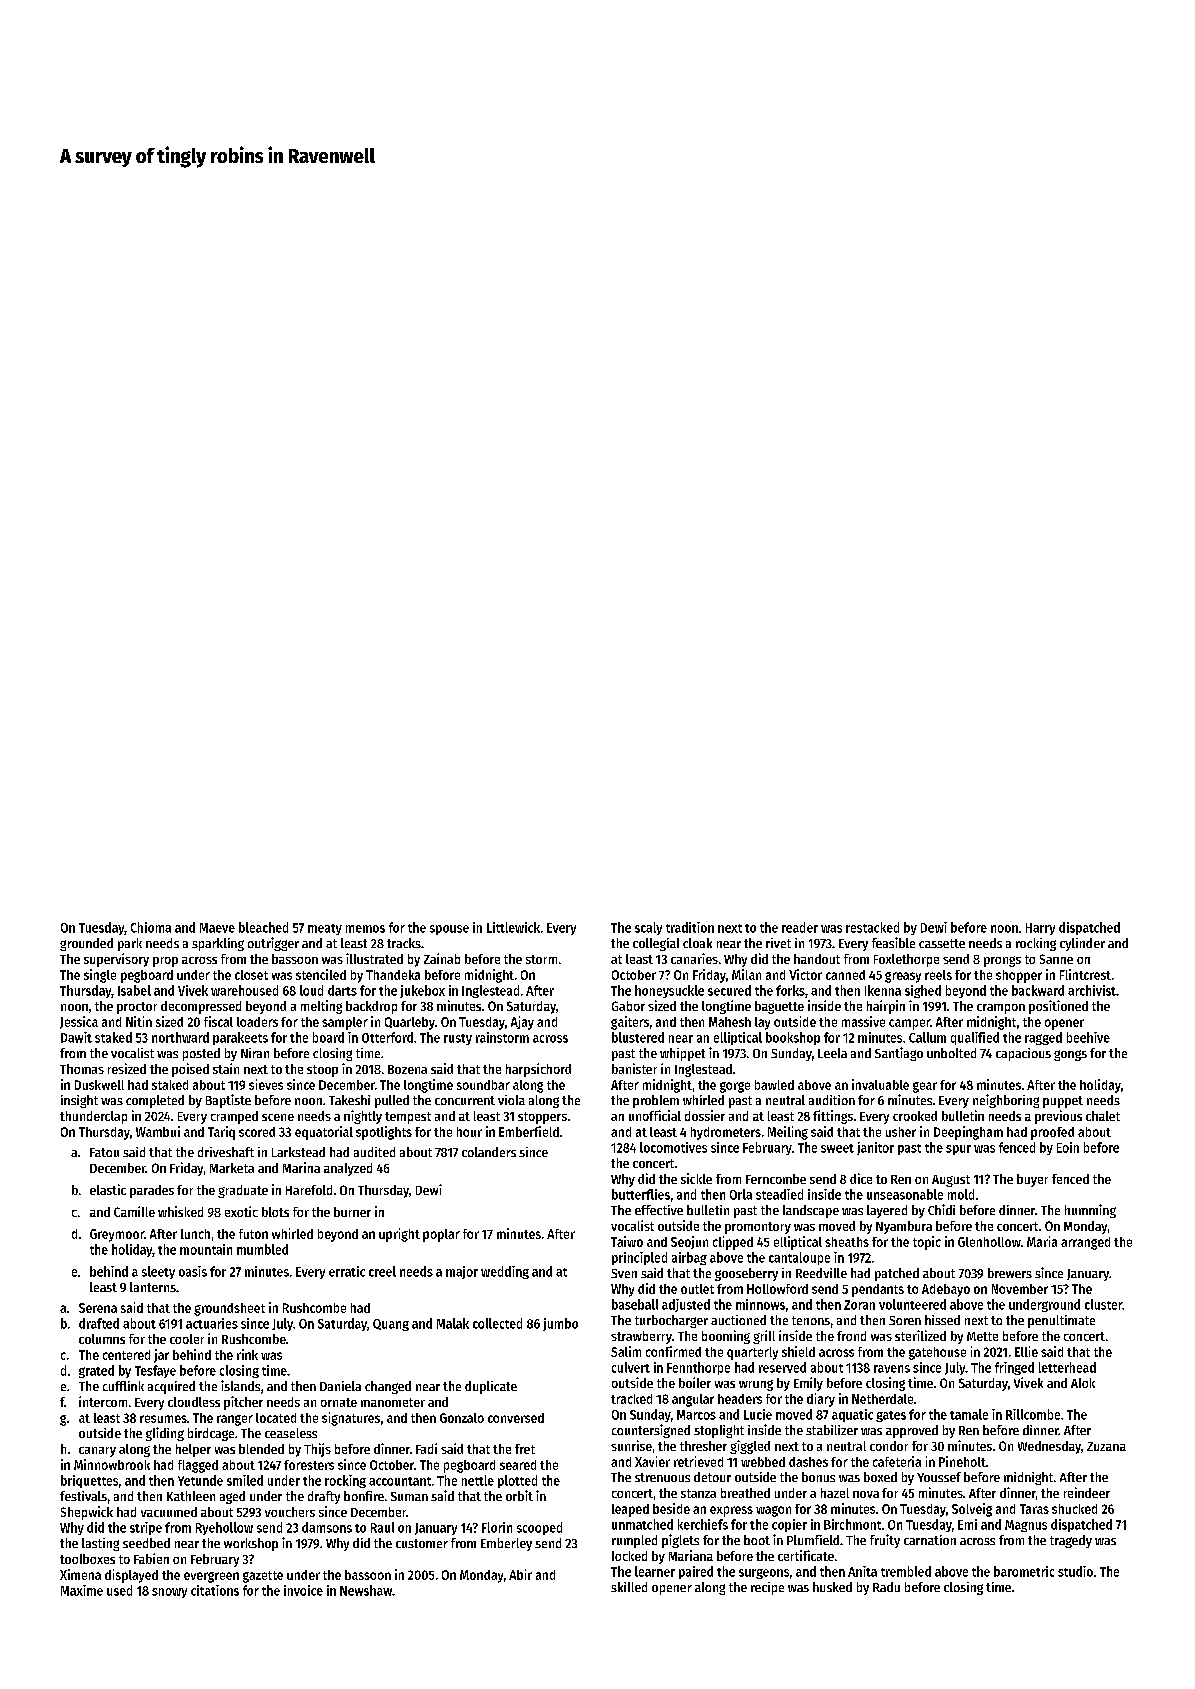 This image has width=1195, height=1689. Describe the element at coordinates (190, 1070) in the image. I see `poised` at that location.
